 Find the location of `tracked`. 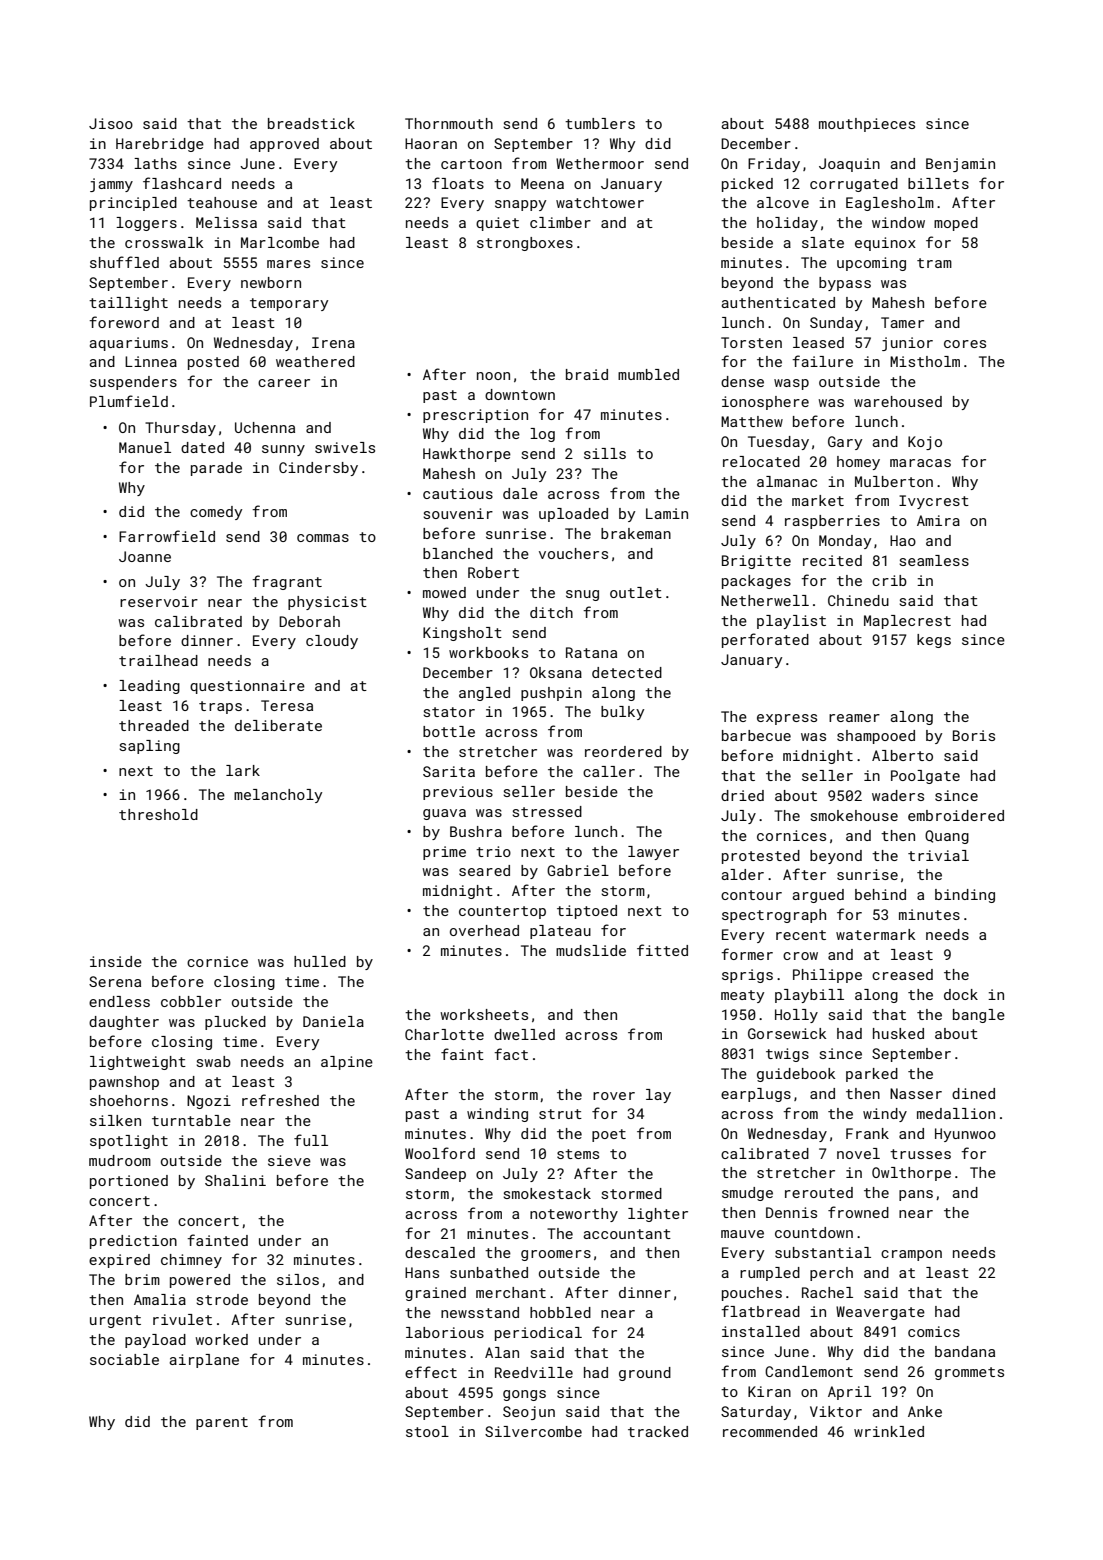

tracked is located at coordinates (658, 1431).
